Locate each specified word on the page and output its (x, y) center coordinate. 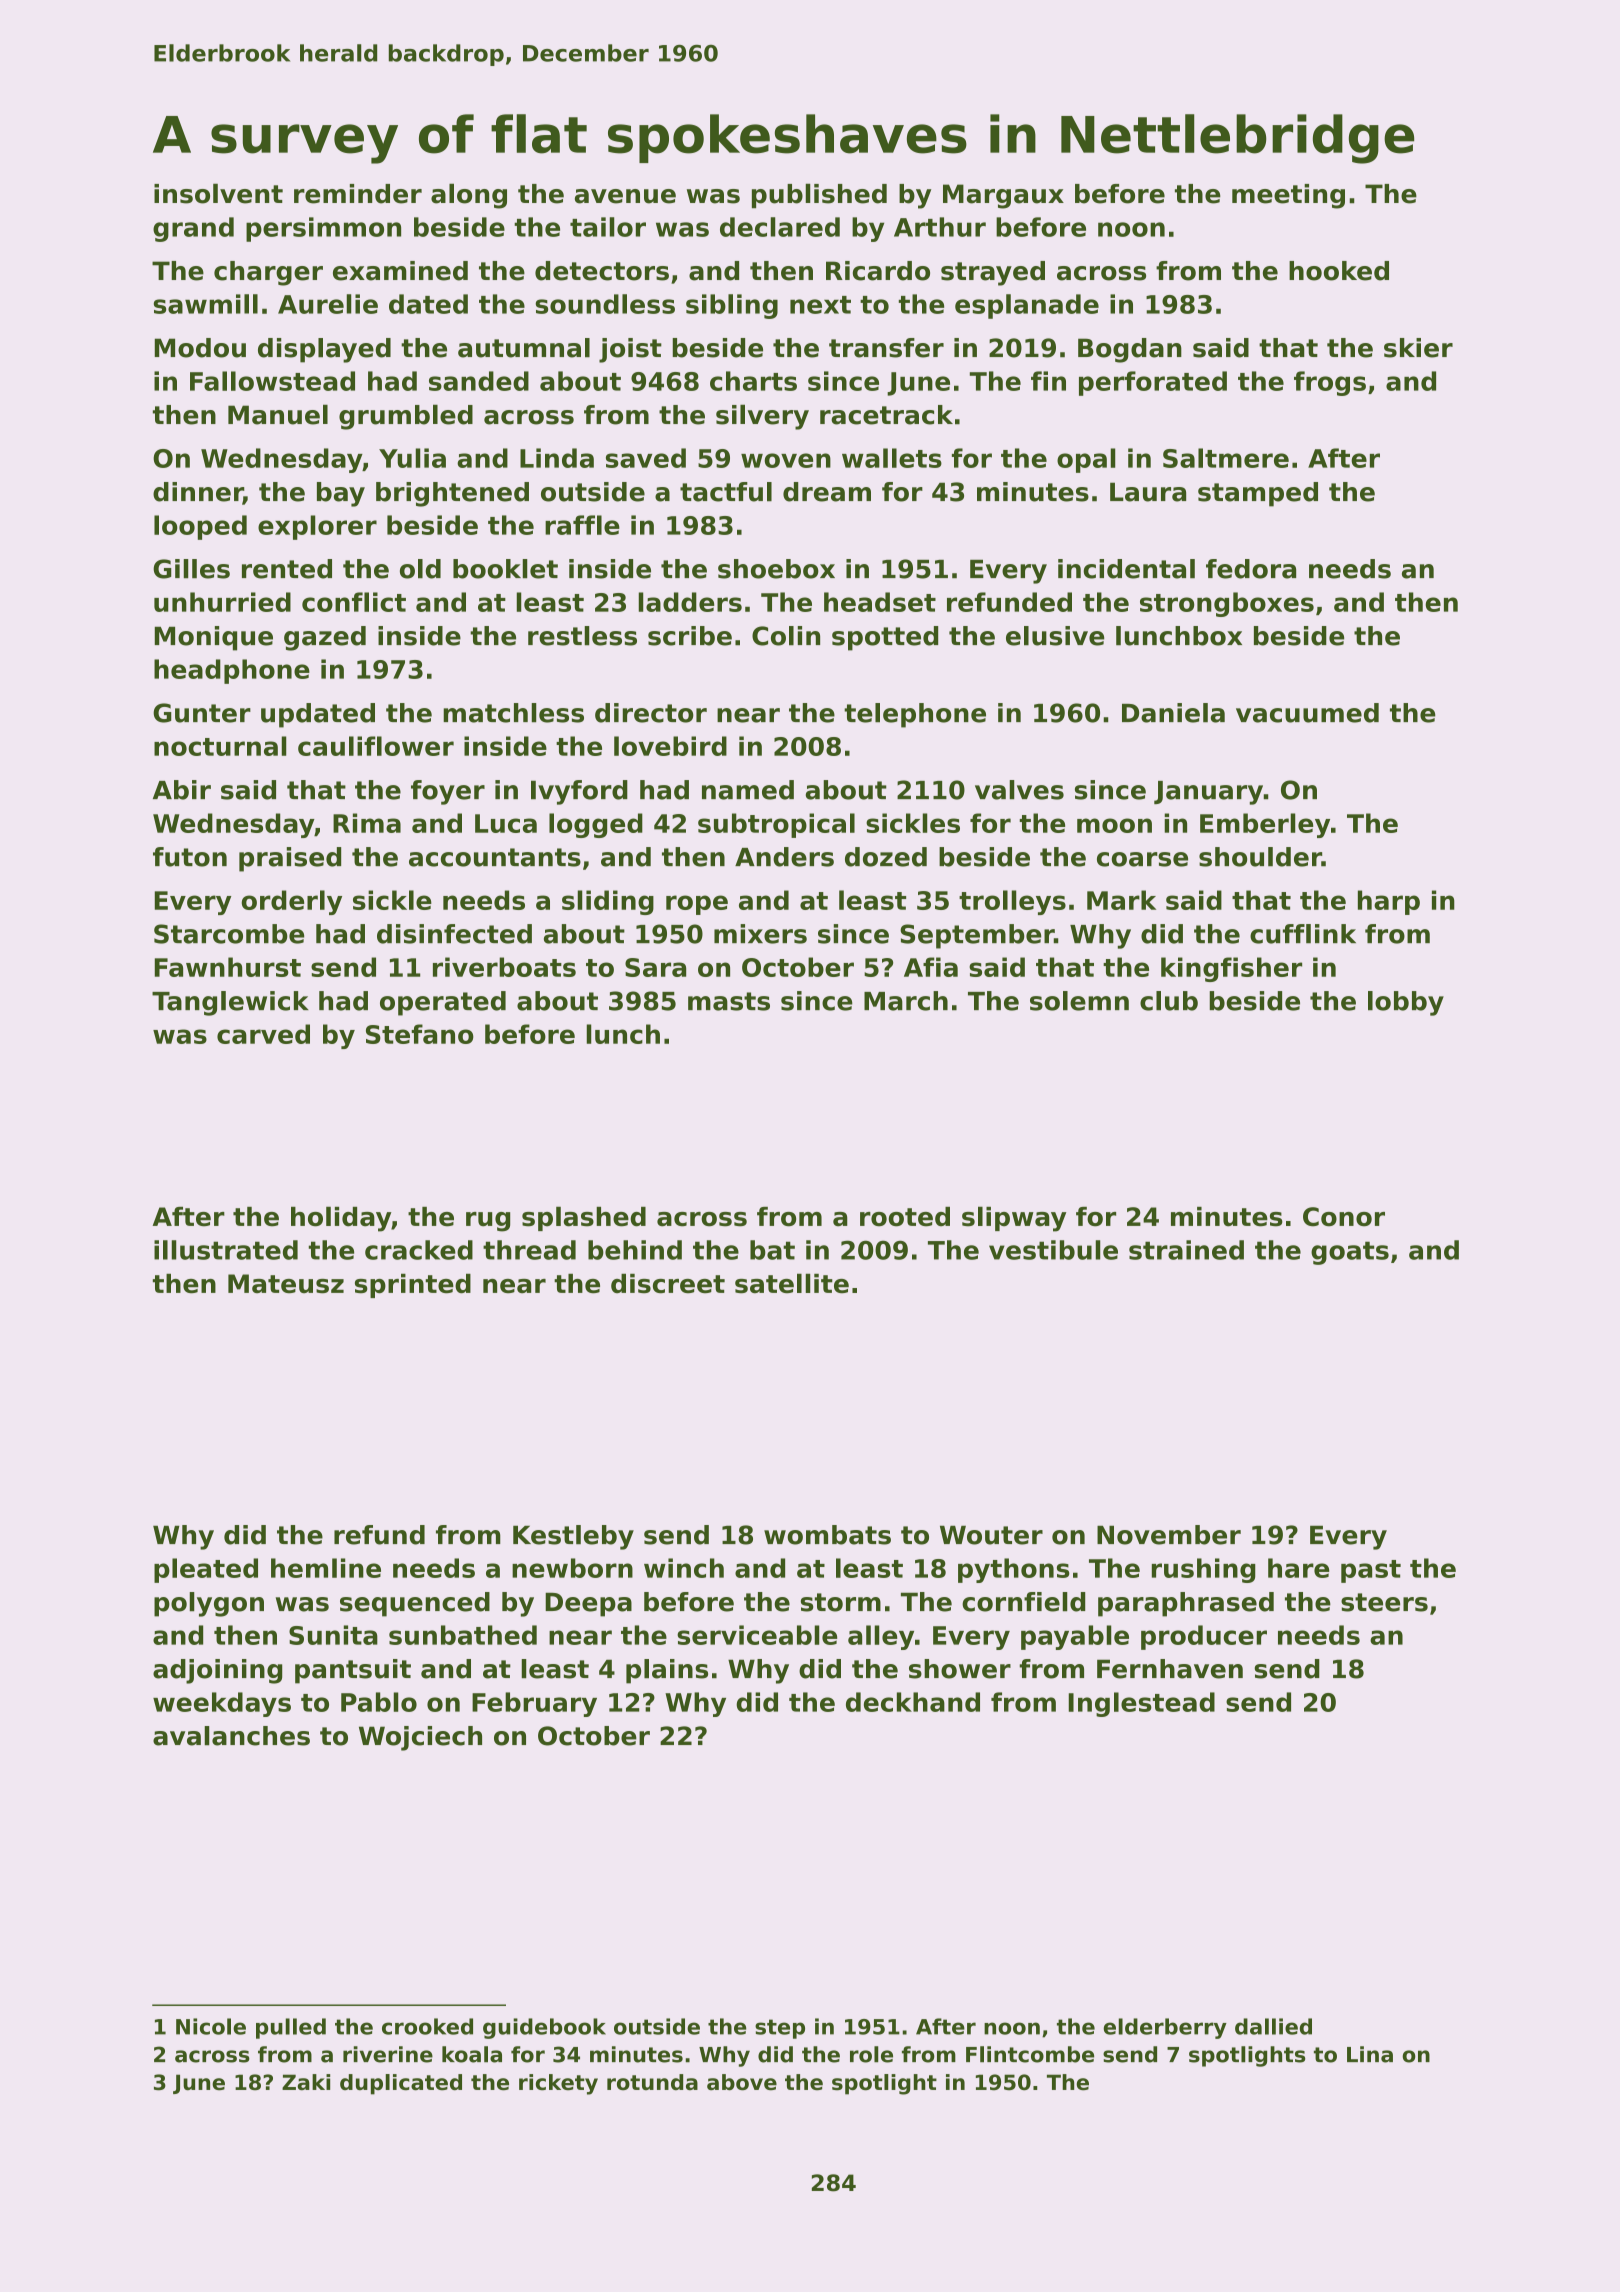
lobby (1406, 1003)
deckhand (913, 1702)
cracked (419, 1250)
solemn (1079, 1001)
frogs (1330, 383)
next (820, 305)
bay (341, 494)
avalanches (231, 1736)
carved (263, 1034)
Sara (655, 967)
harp (1389, 902)
